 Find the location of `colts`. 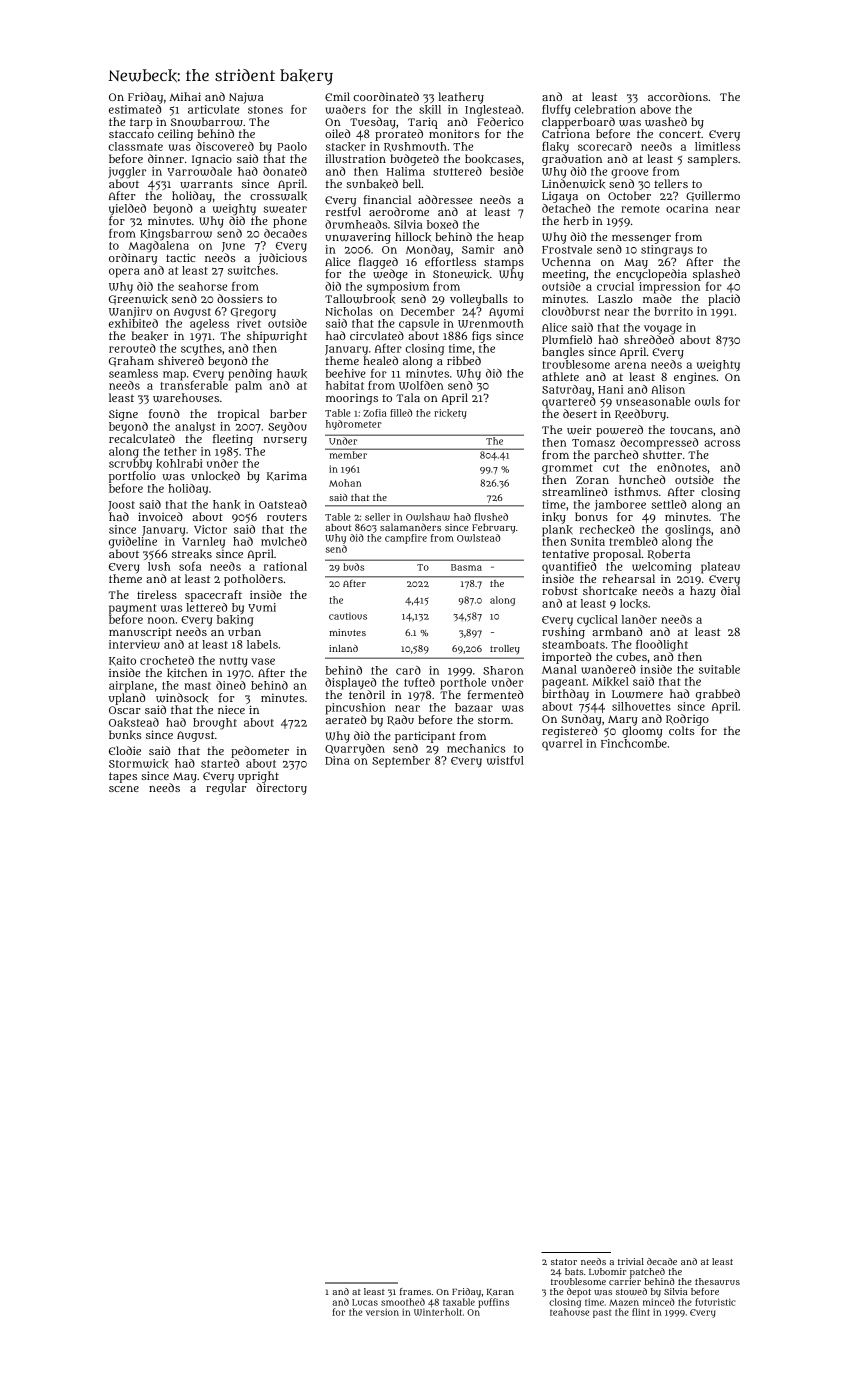

colts is located at coordinates (682, 730).
